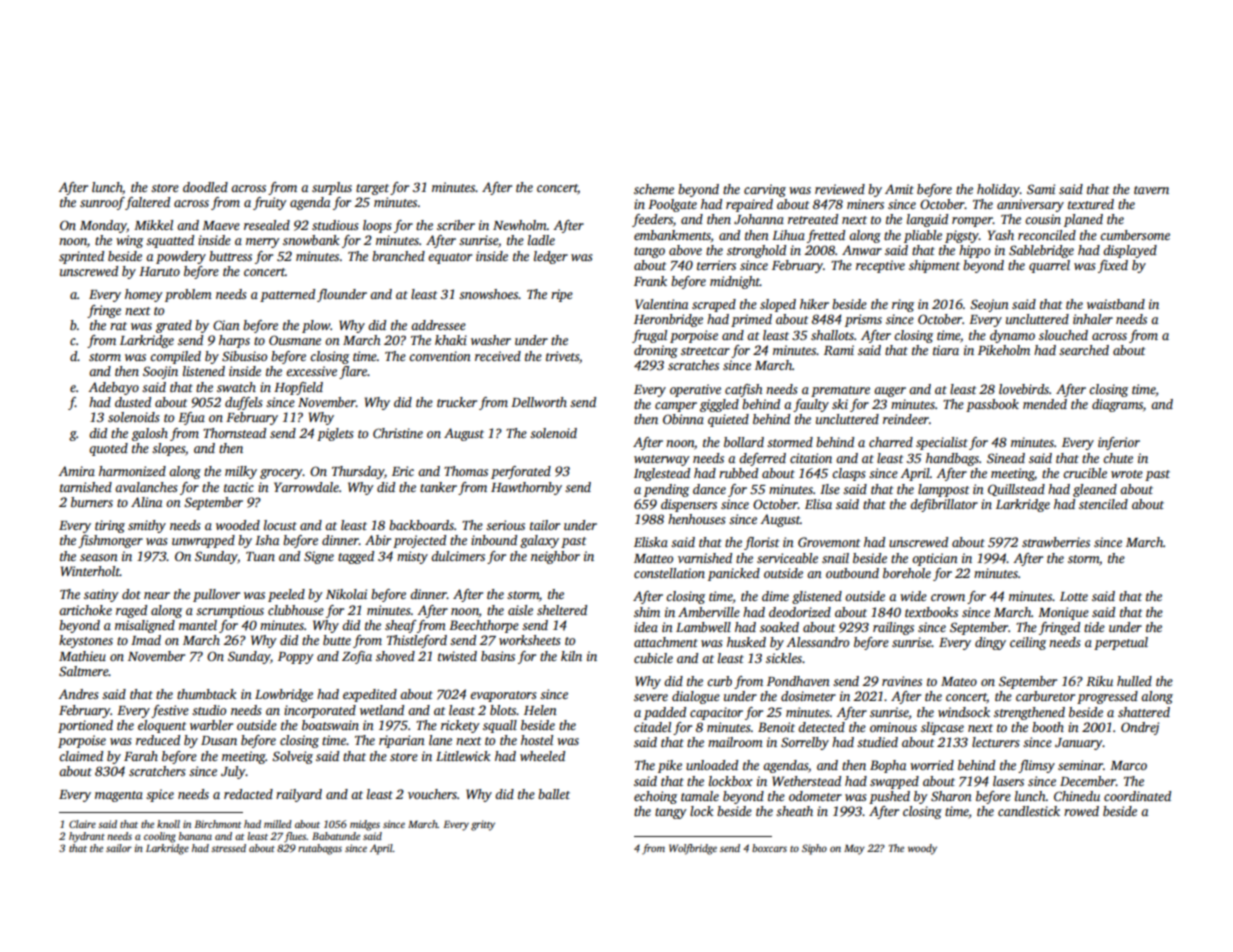 Image resolution: width=1233 pixels, height=952 pixels. Describe the element at coordinates (693, 365) in the page. I see `scratches` at that location.
